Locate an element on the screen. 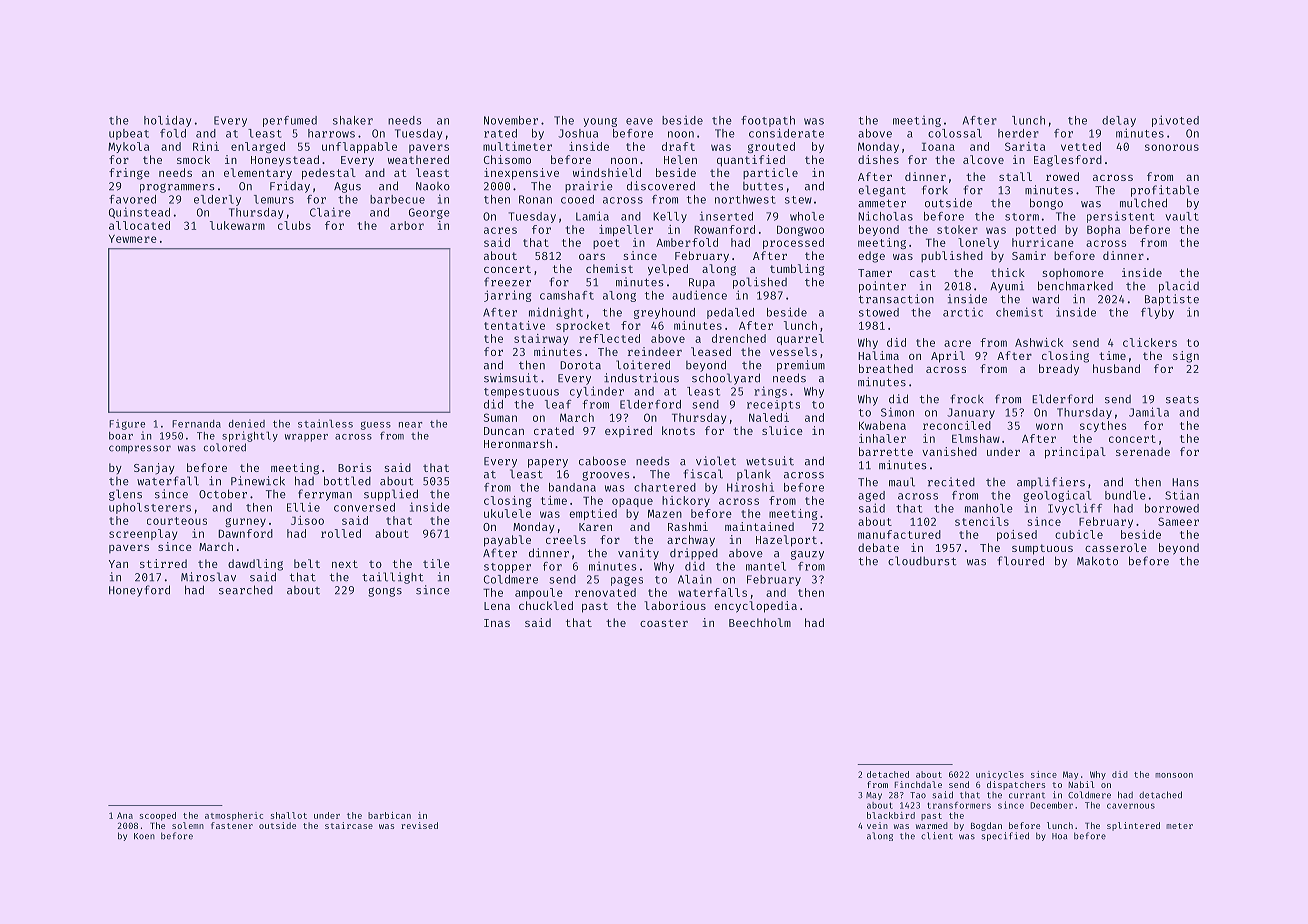 The width and height of the screenshot is (1308, 924). delay is located at coordinates (1119, 121).
